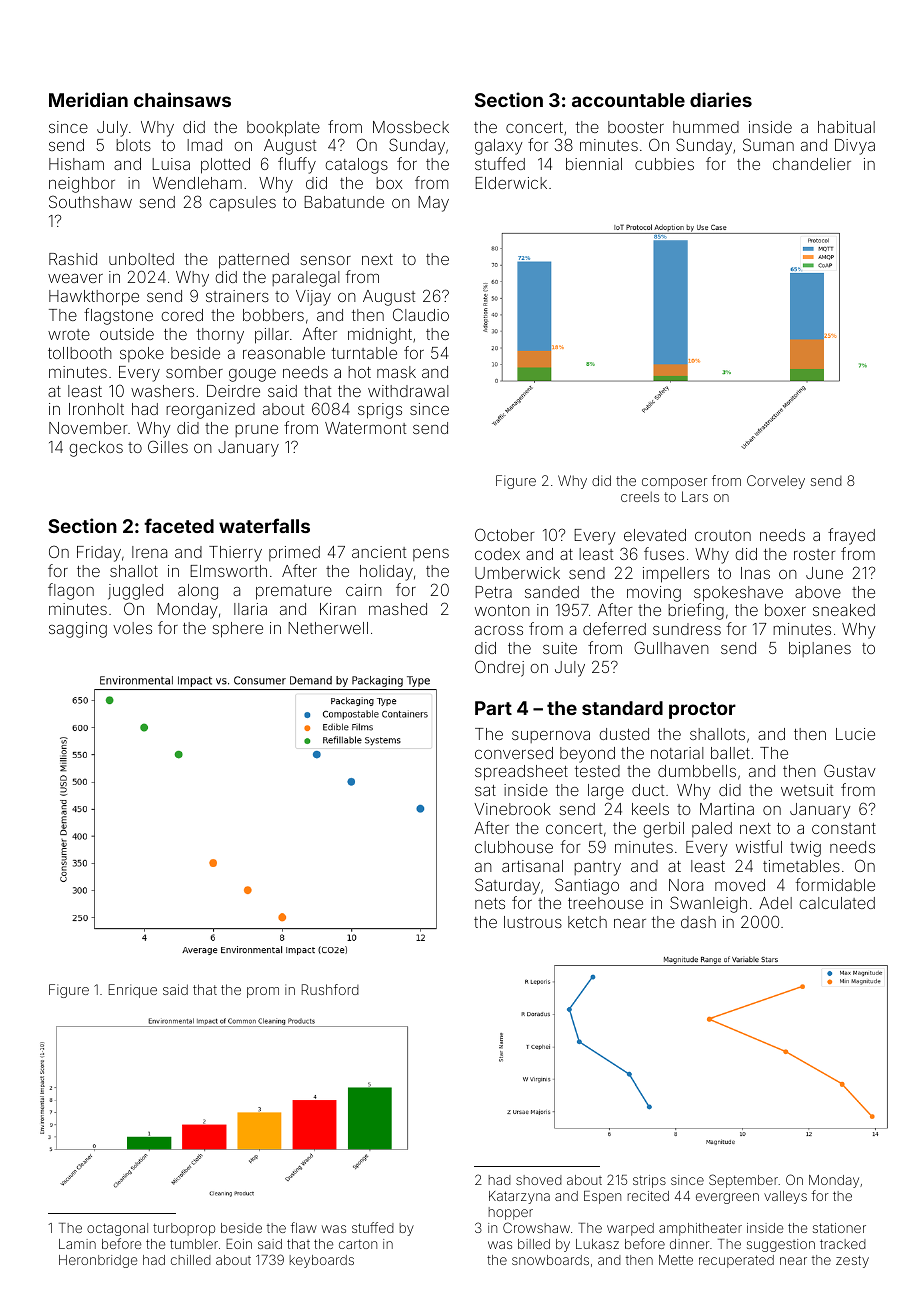  I want to click on chandelier, so click(812, 164).
